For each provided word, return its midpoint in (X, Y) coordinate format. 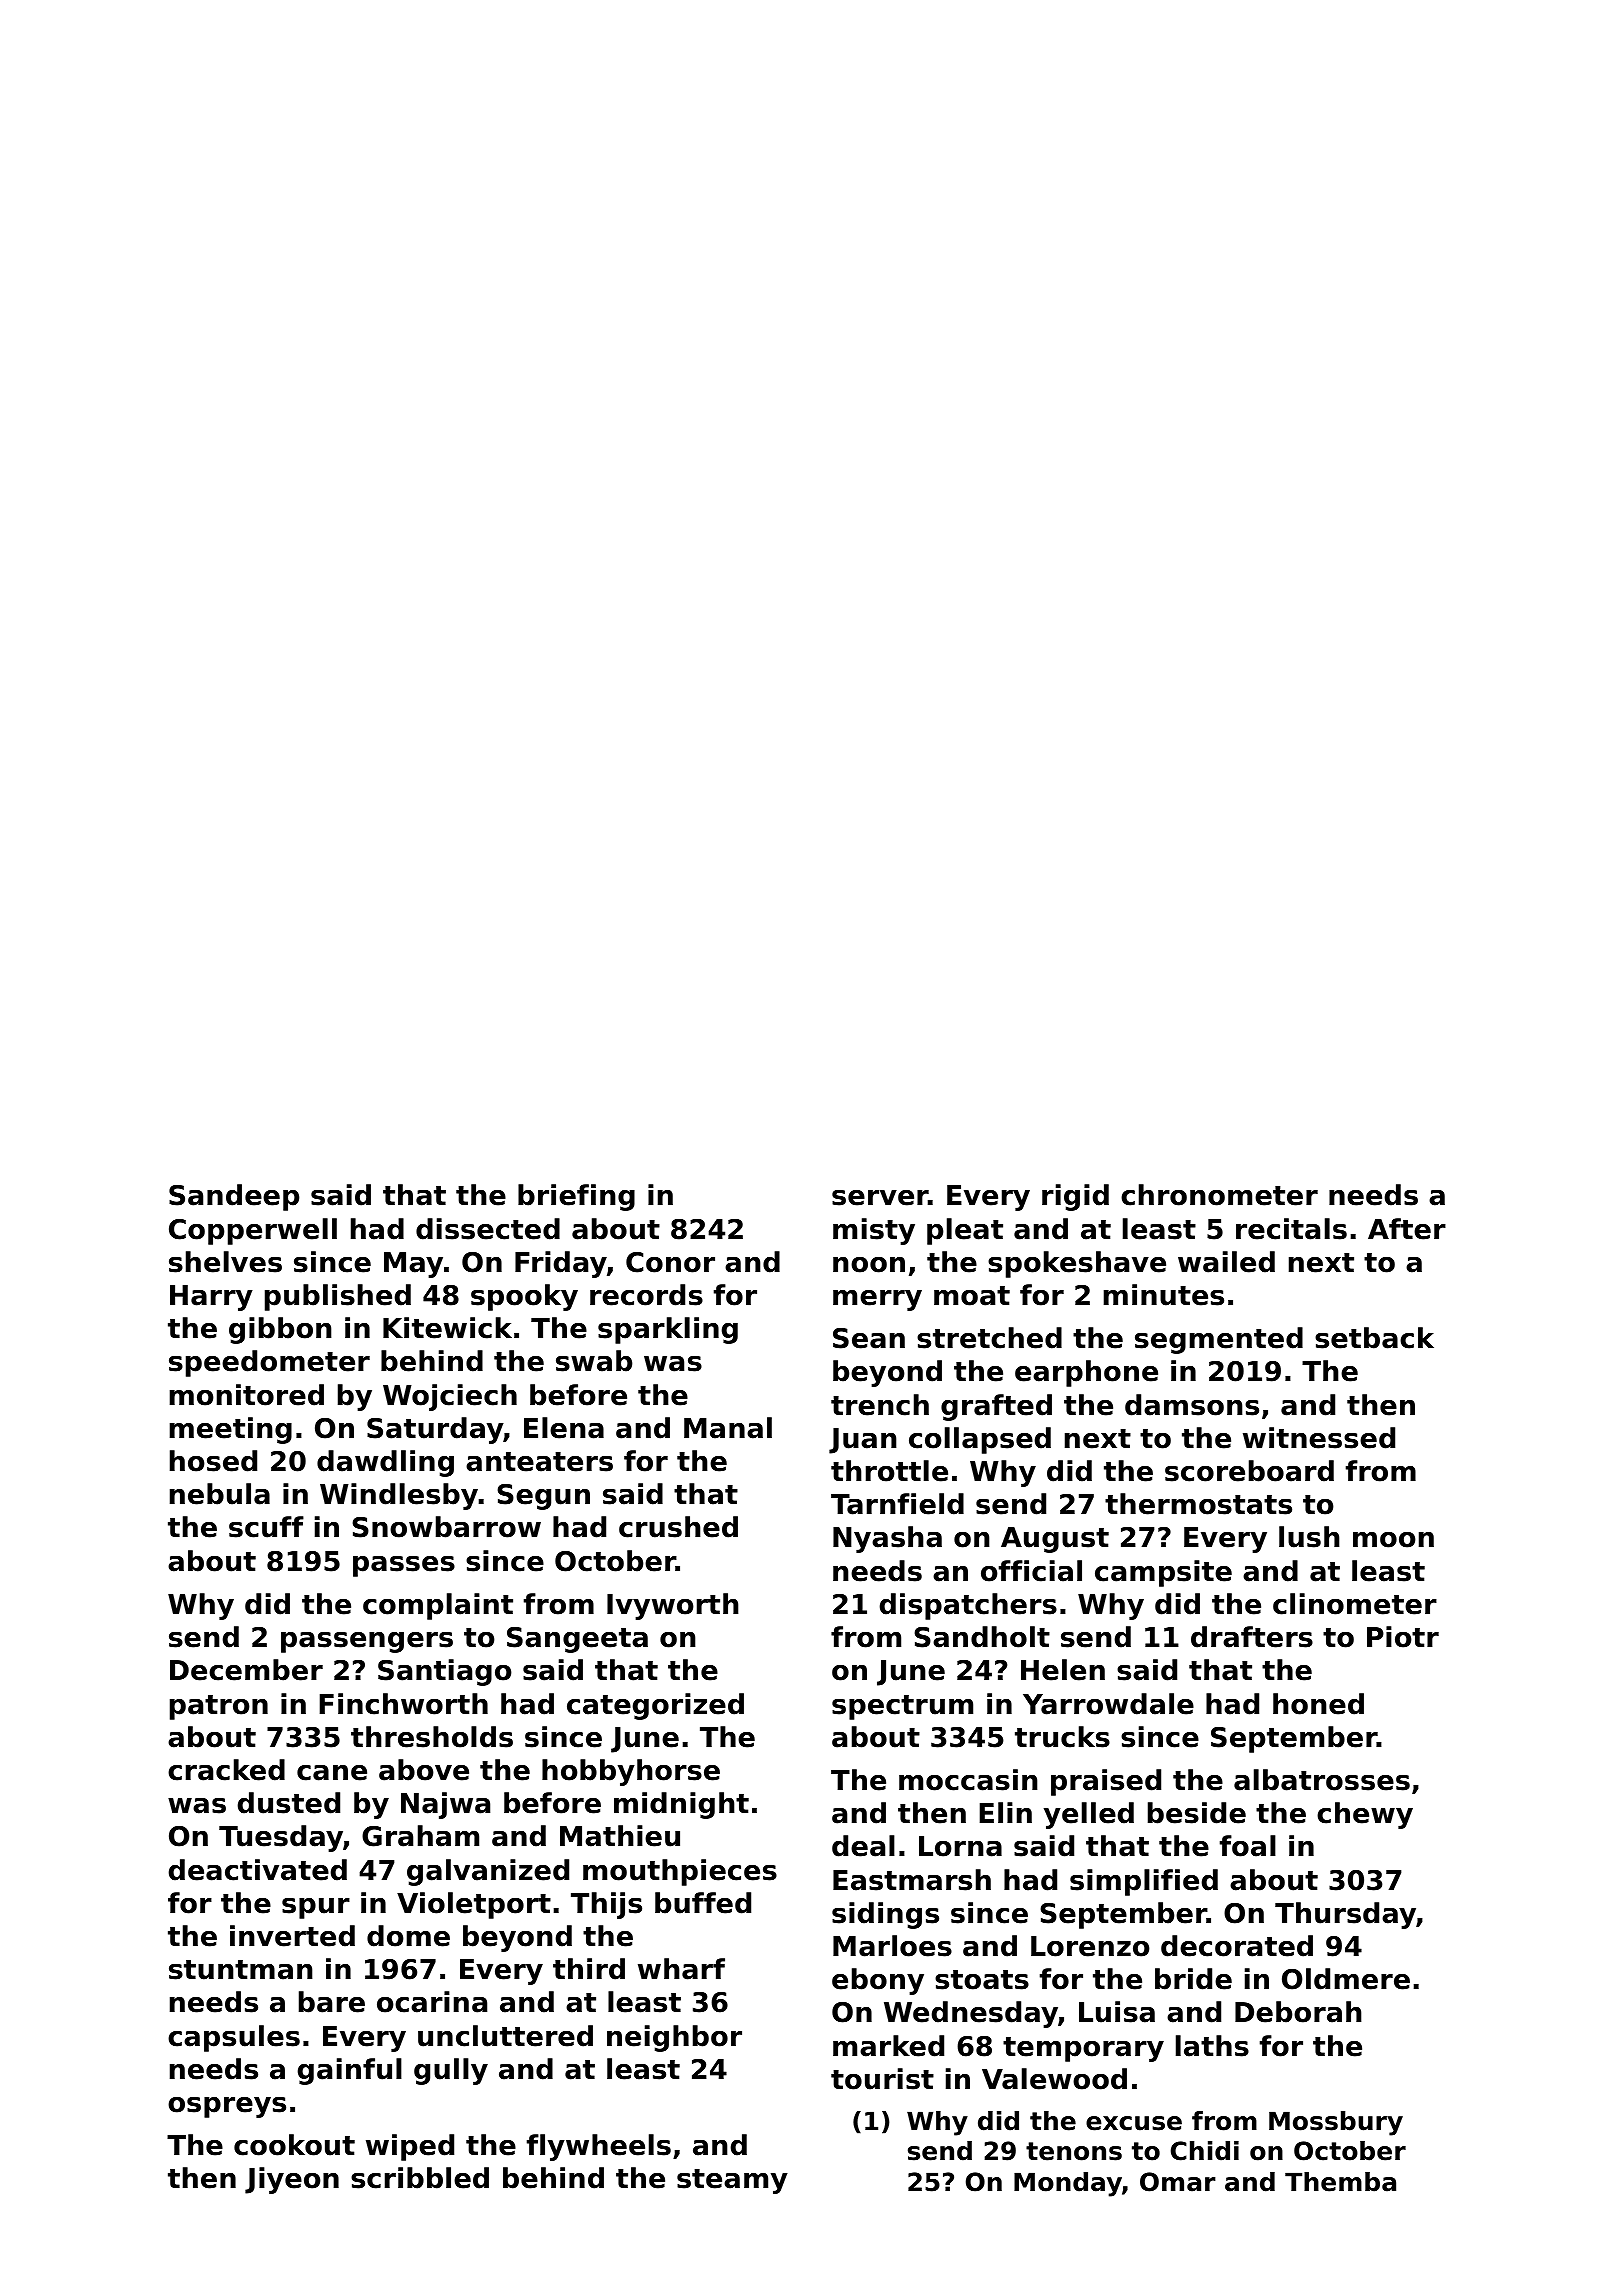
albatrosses (1322, 1780)
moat (972, 1296)
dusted (289, 1803)
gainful (350, 2071)
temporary (1083, 2049)
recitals (1291, 1229)
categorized (655, 1706)
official (1031, 1571)
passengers (367, 1642)
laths (1212, 2046)
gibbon (280, 1330)
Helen (1063, 1670)
